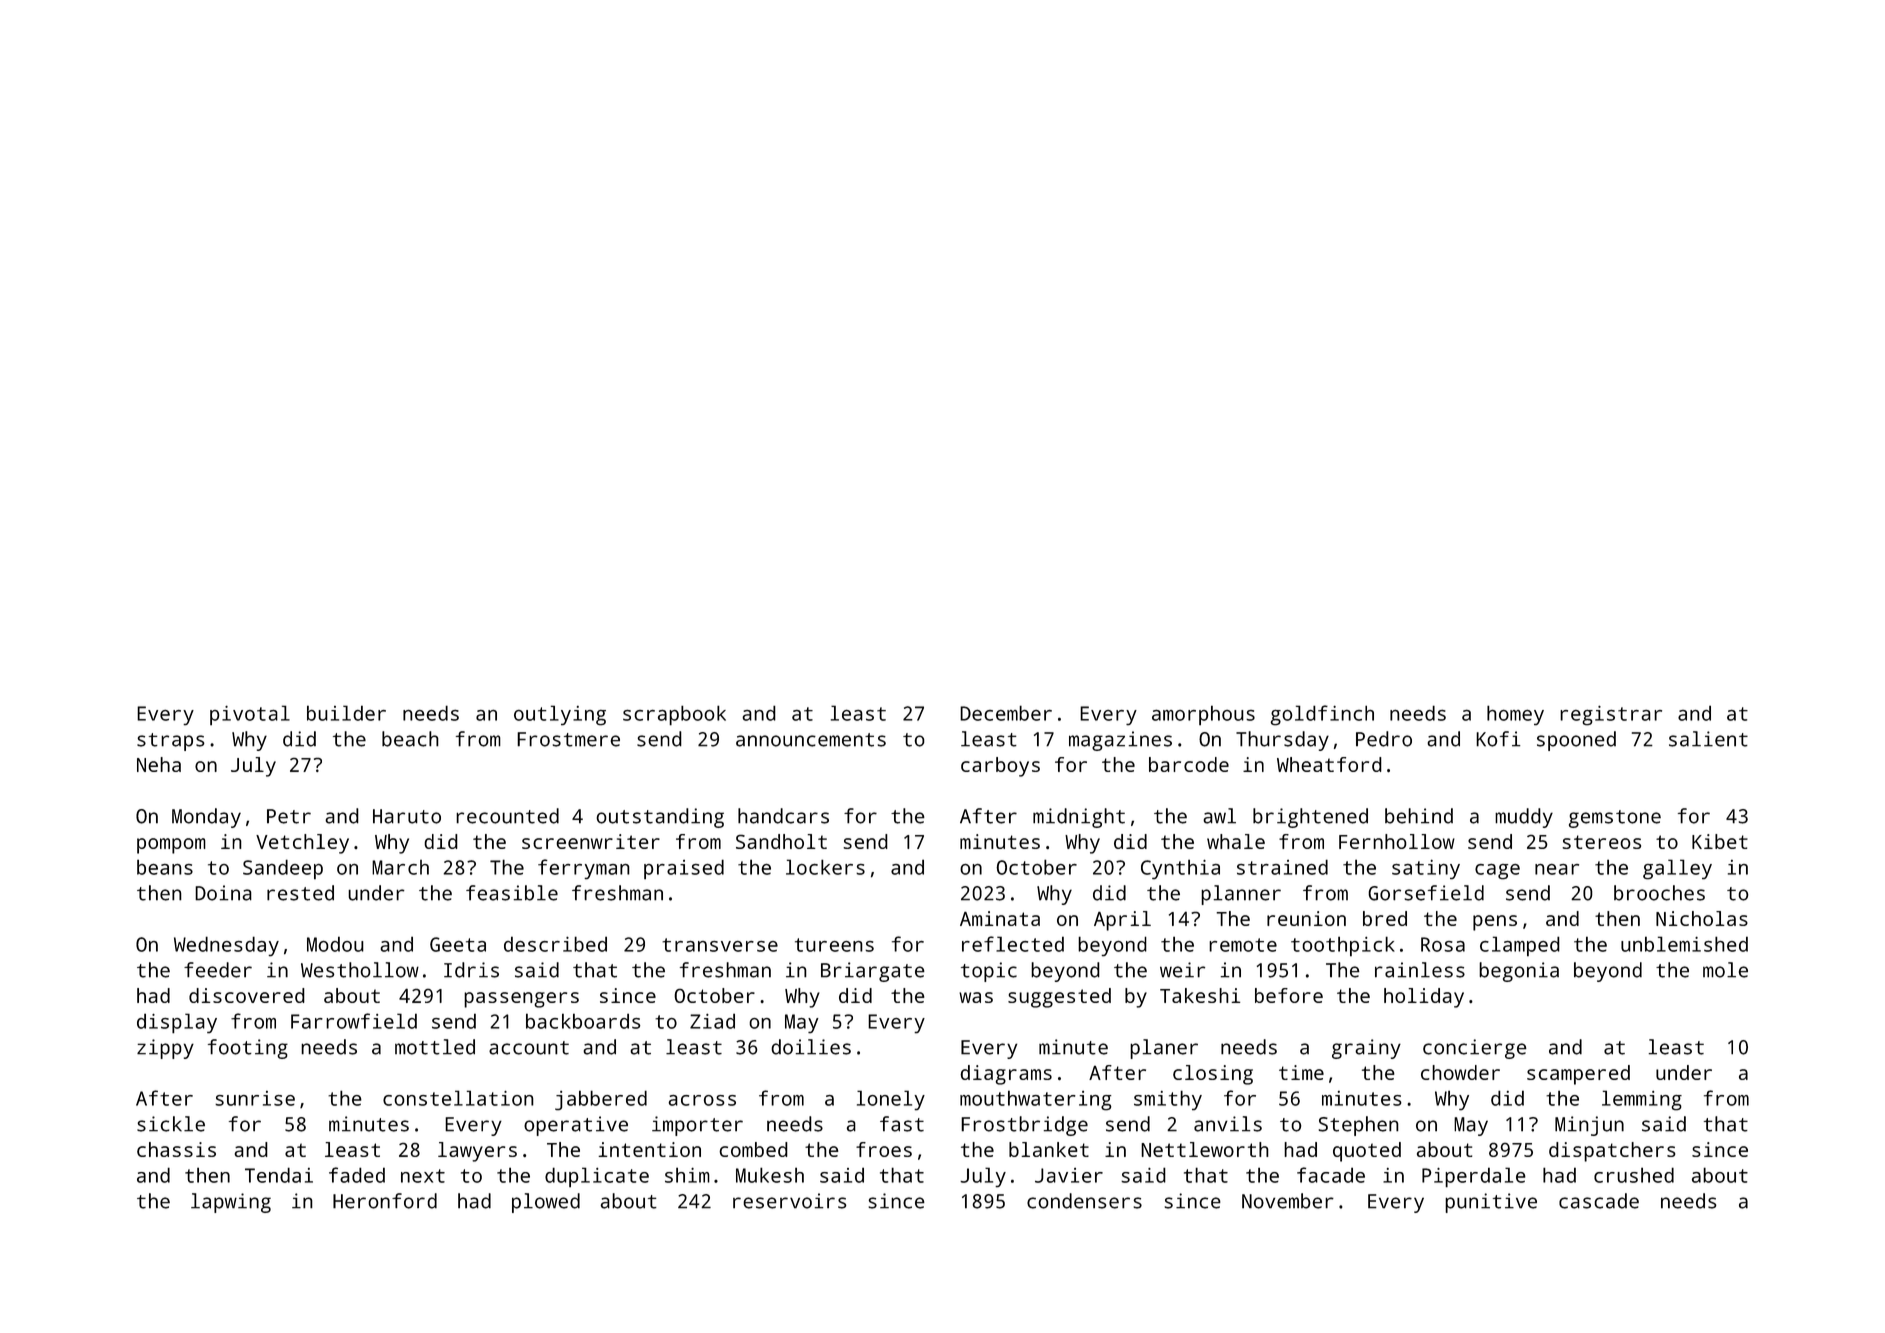 The height and width of the screenshot is (1333, 1885). Describe the element at coordinates (1659, 893) in the screenshot. I see `brooches` at that location.
